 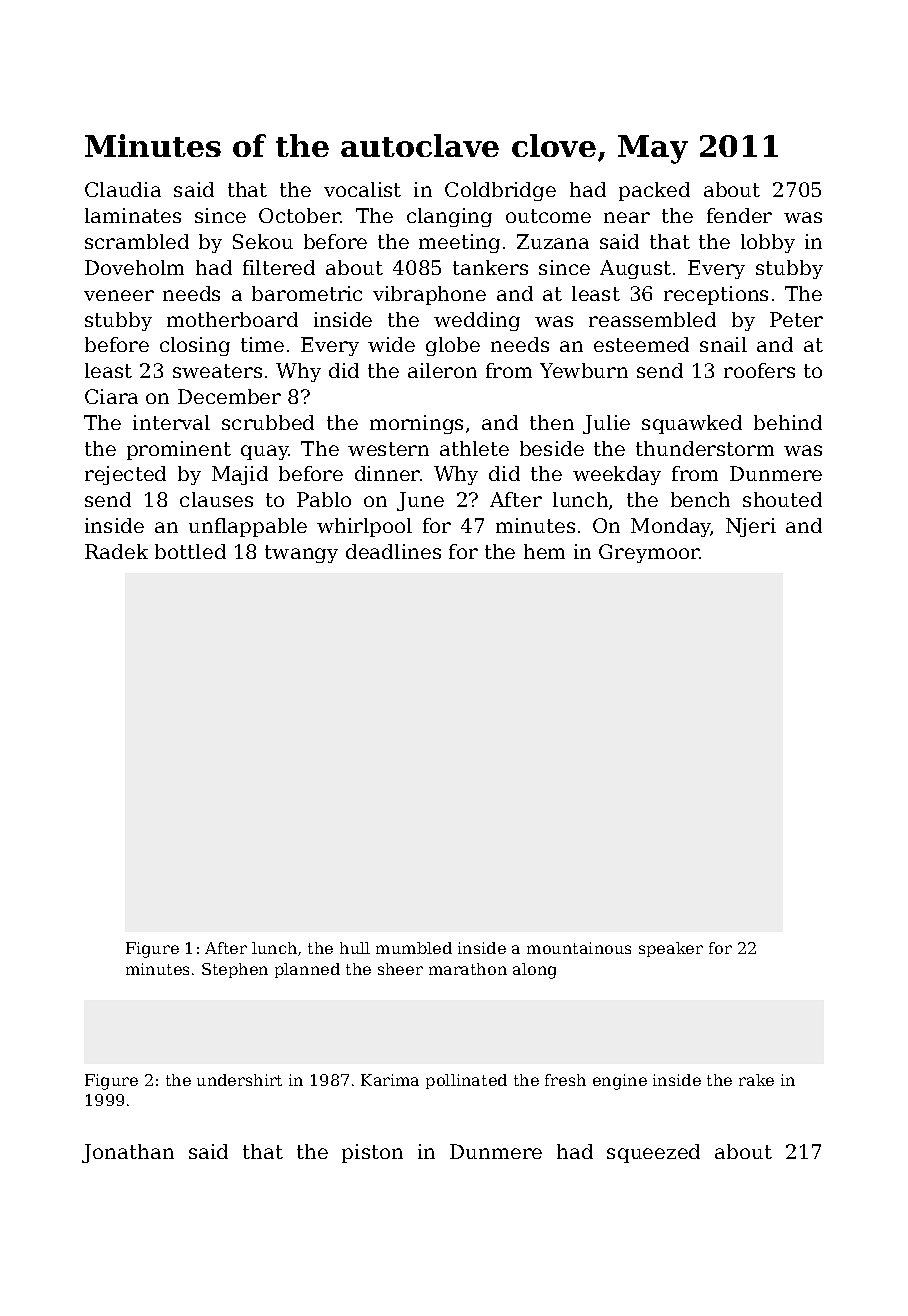 I want to click on Radek, so click(x=116, y=551).
